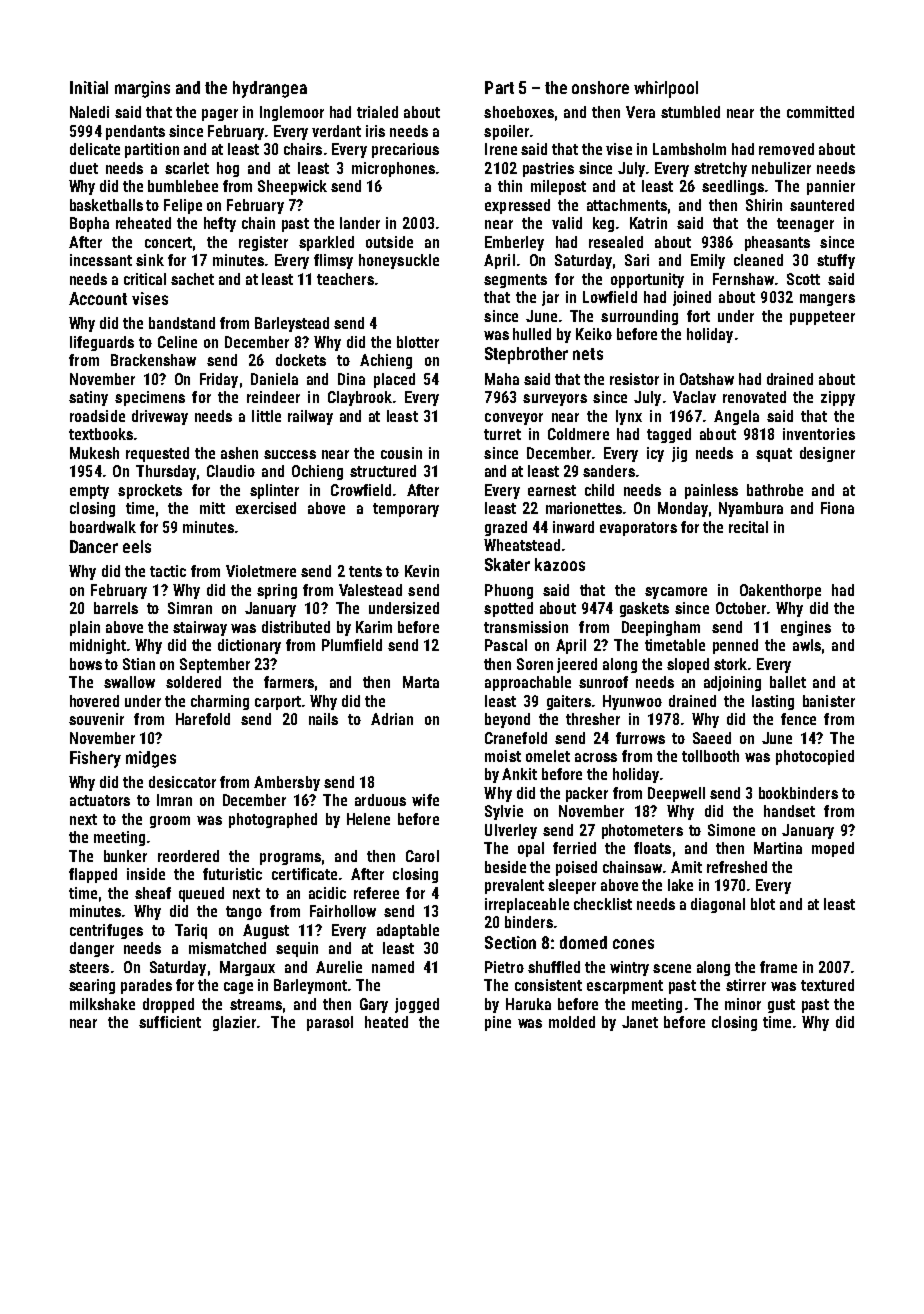  What do you see at coordinates (89, 224) in the screenshot?
I see `Bopha` at bounding box center [89, 224].
